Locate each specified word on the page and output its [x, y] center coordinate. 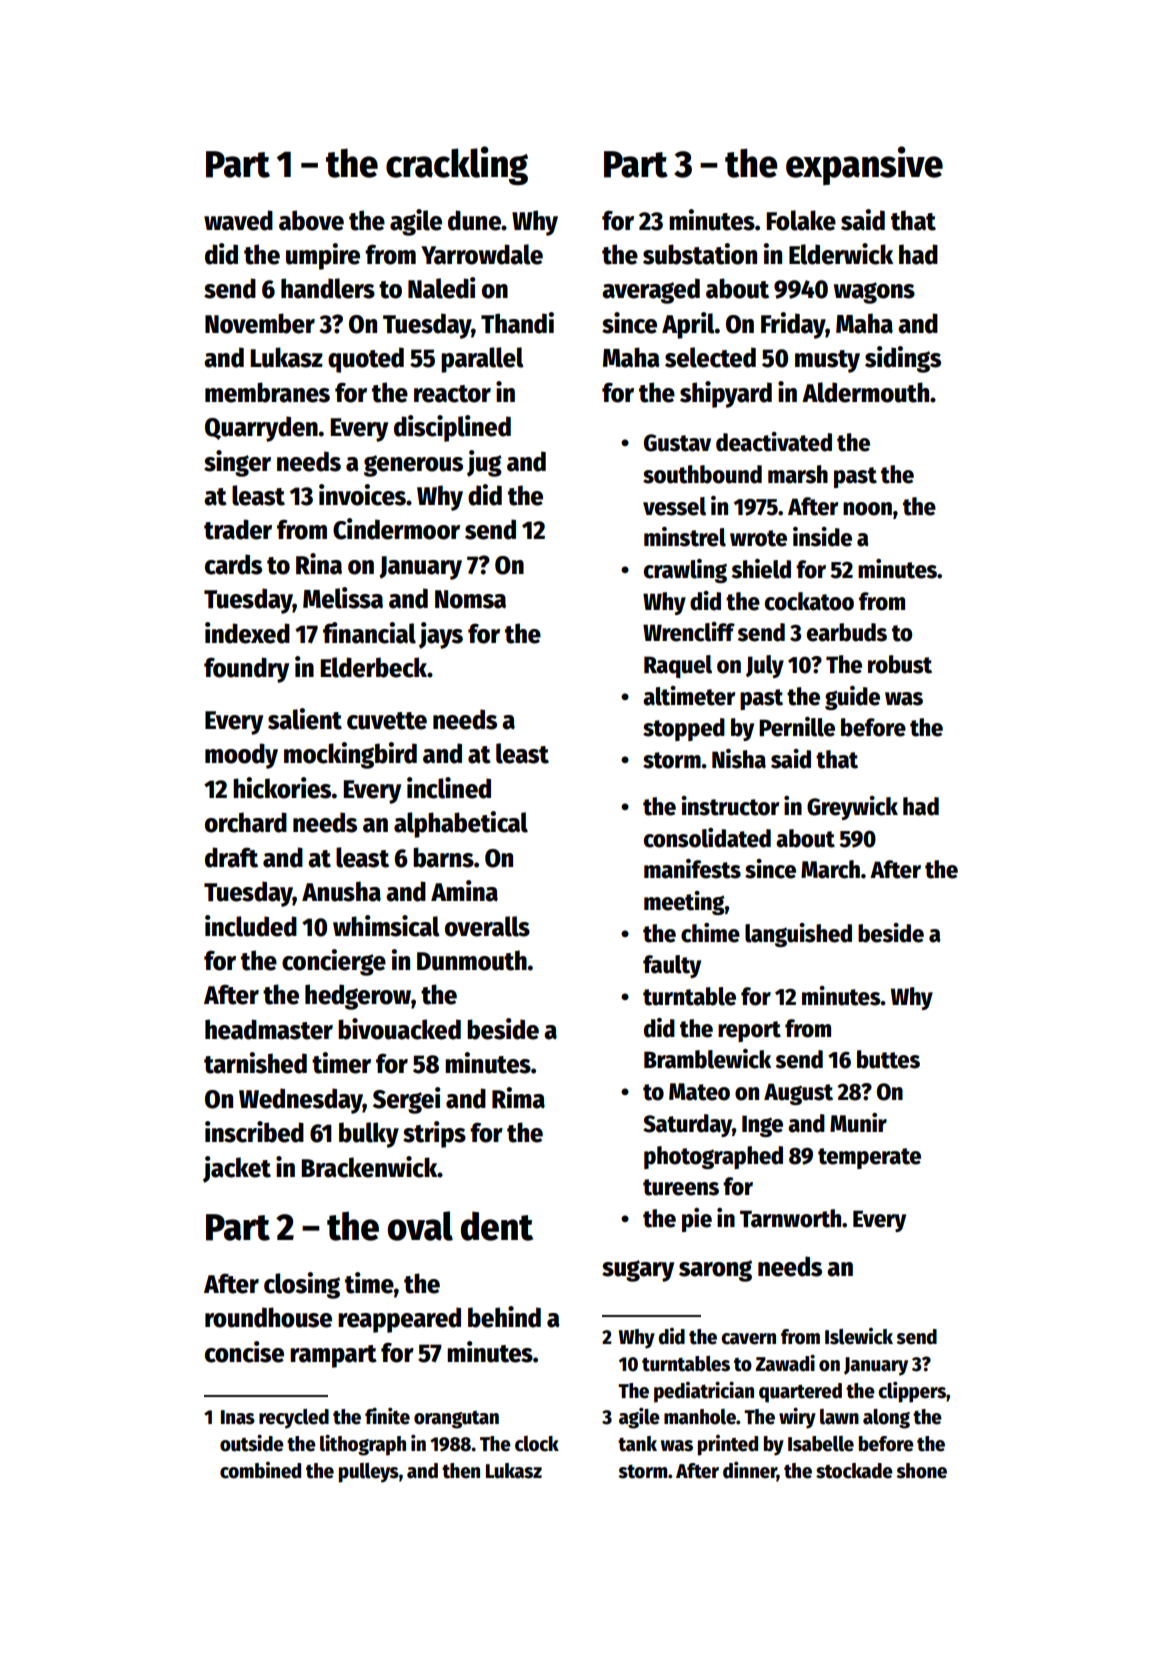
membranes [267, 392]
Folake [801, 220]
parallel [482, 360]
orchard [246, 822]
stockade [854, 1471]
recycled [294, 1419]
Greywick [852, 808]
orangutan [456, 1420]
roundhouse [268, 1317]
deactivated [774, 442]
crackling [457, 165]
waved [238, 220]
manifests [692, 869]
